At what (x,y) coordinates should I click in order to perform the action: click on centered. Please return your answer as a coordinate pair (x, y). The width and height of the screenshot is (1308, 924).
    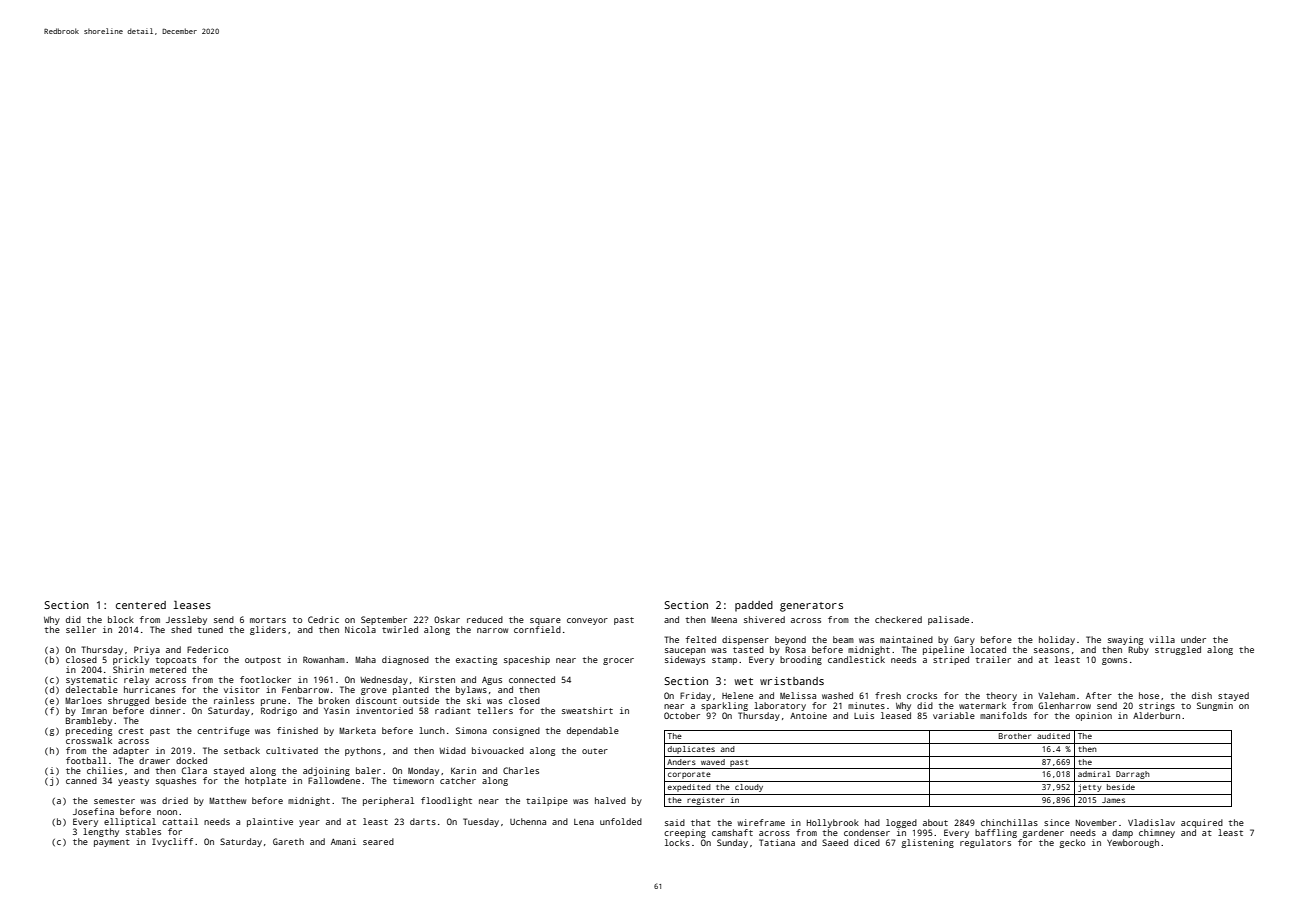
    Looking at the image, I should click on (141, 605).
